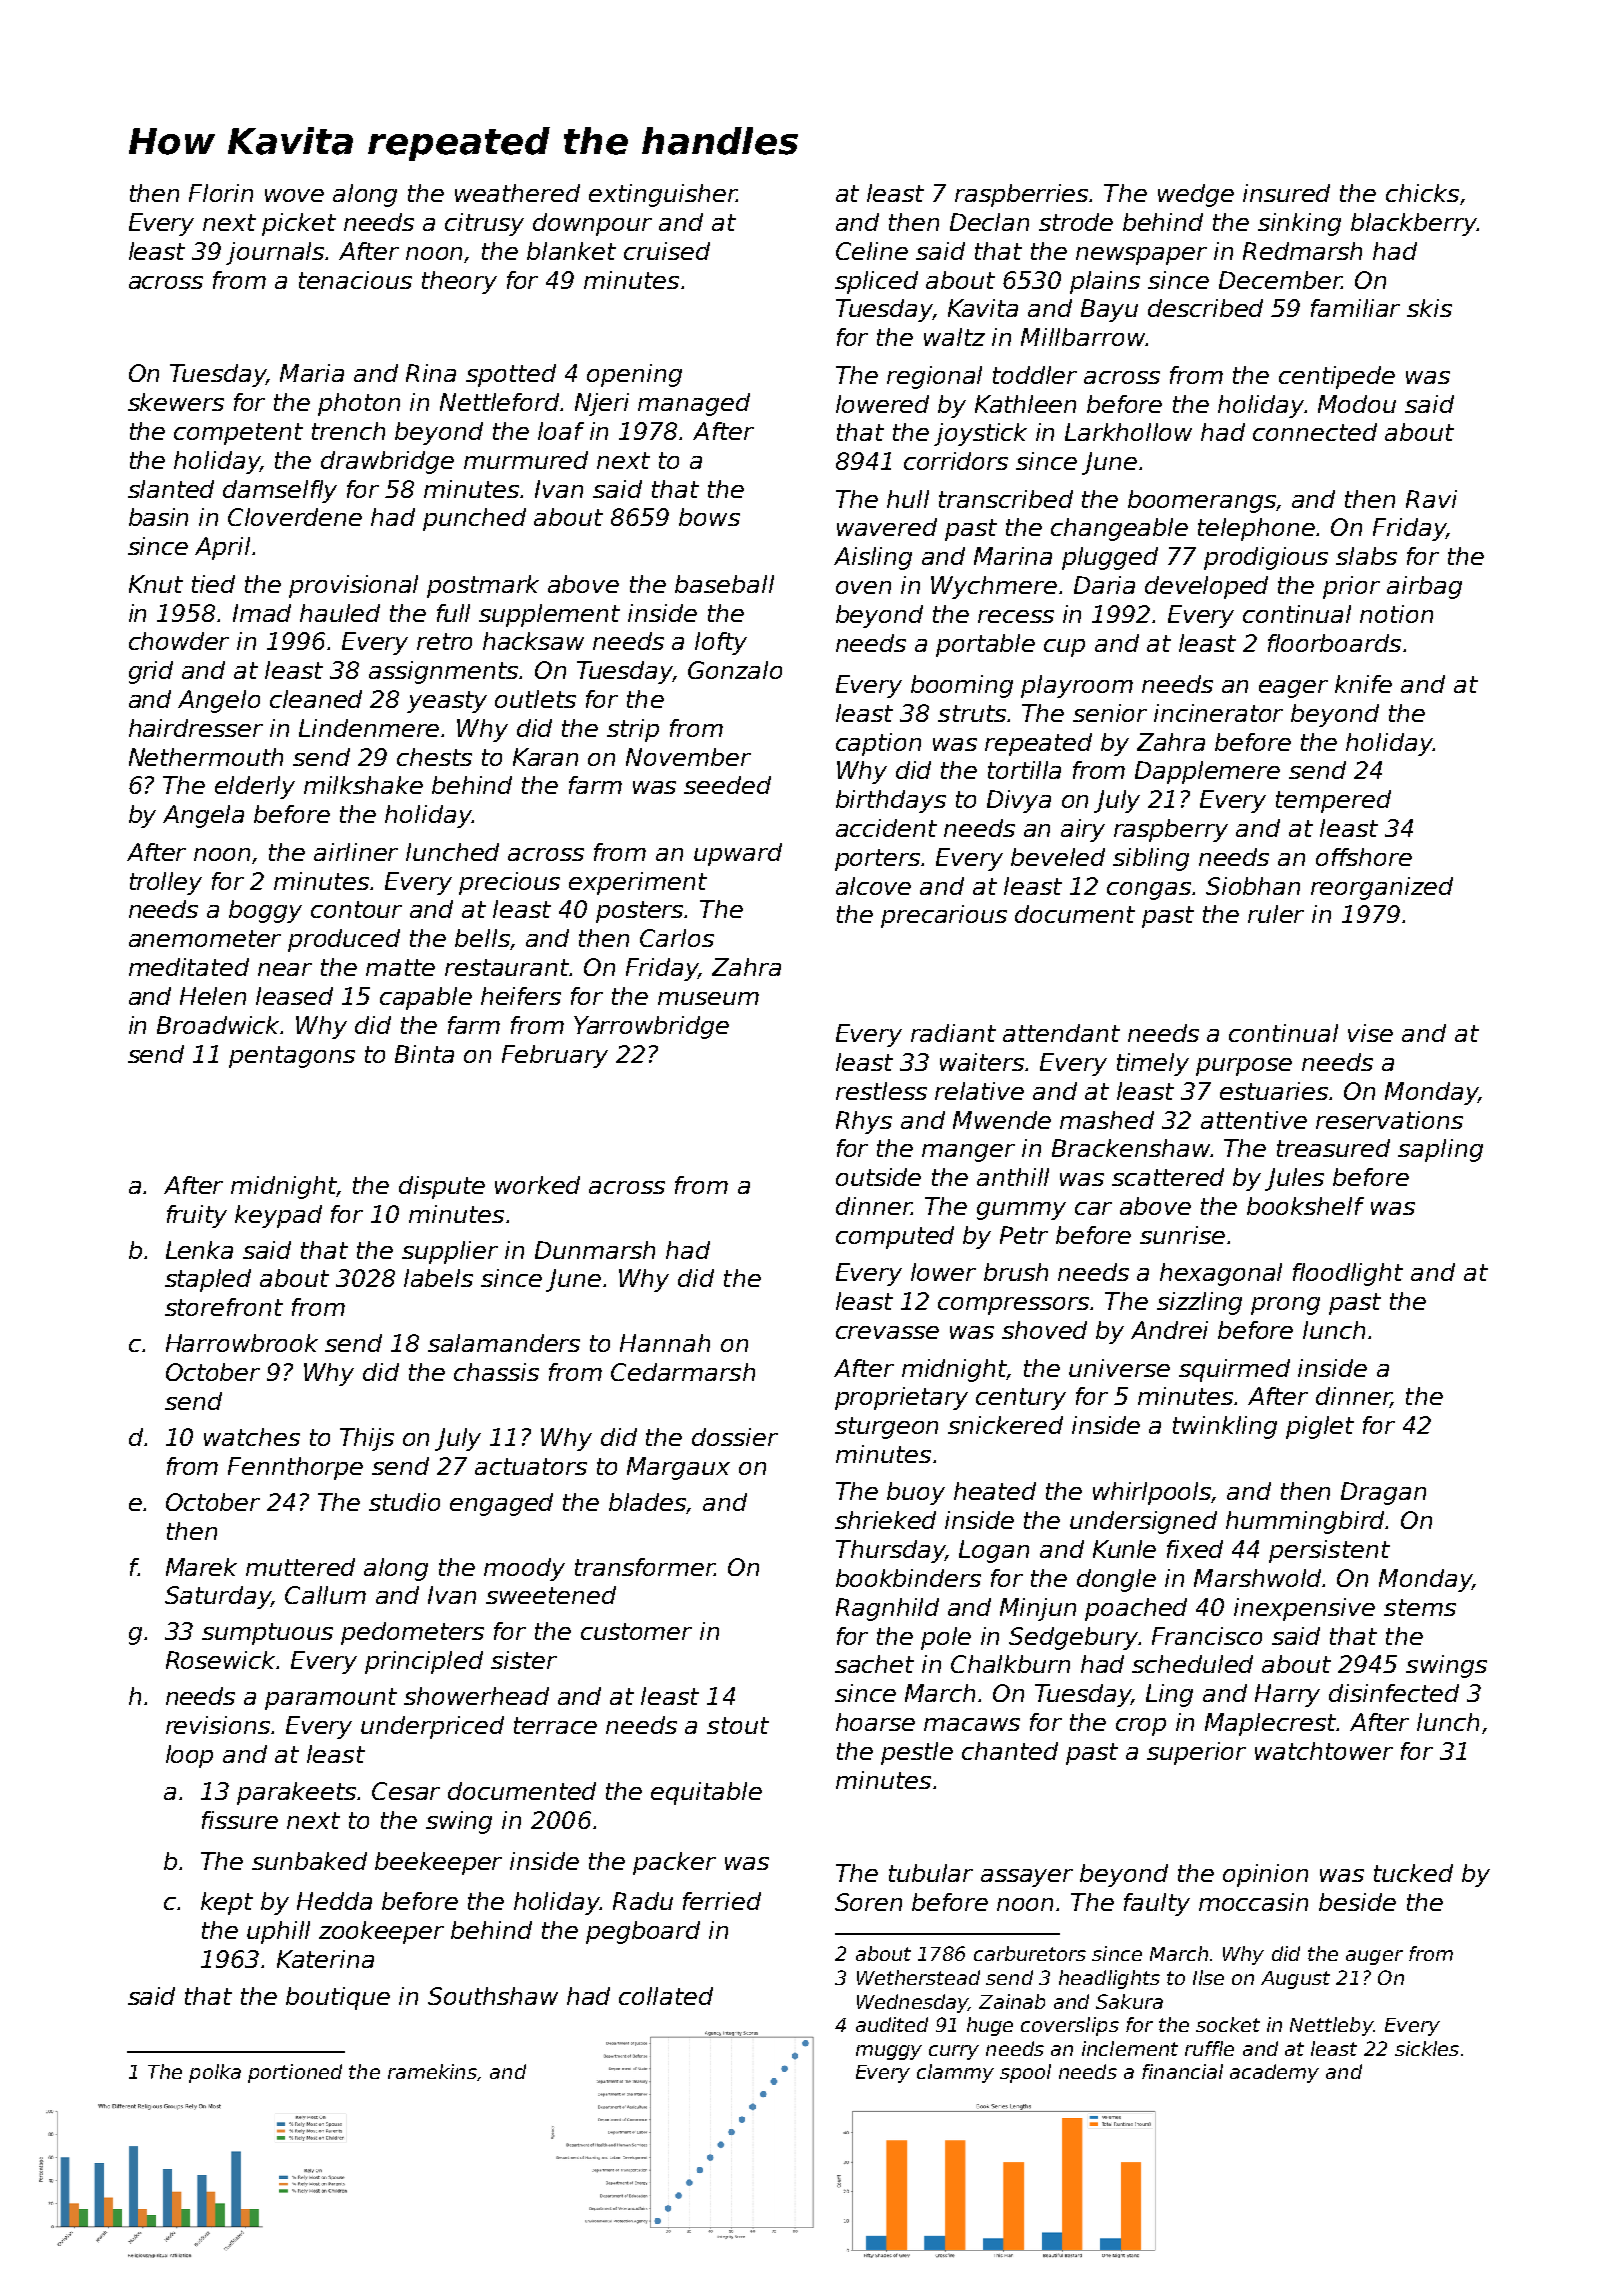 The width and height of the image is (1620, 2292). Describe the element at coordinates (727, 785) in the image. I see `seeded` at that location.
